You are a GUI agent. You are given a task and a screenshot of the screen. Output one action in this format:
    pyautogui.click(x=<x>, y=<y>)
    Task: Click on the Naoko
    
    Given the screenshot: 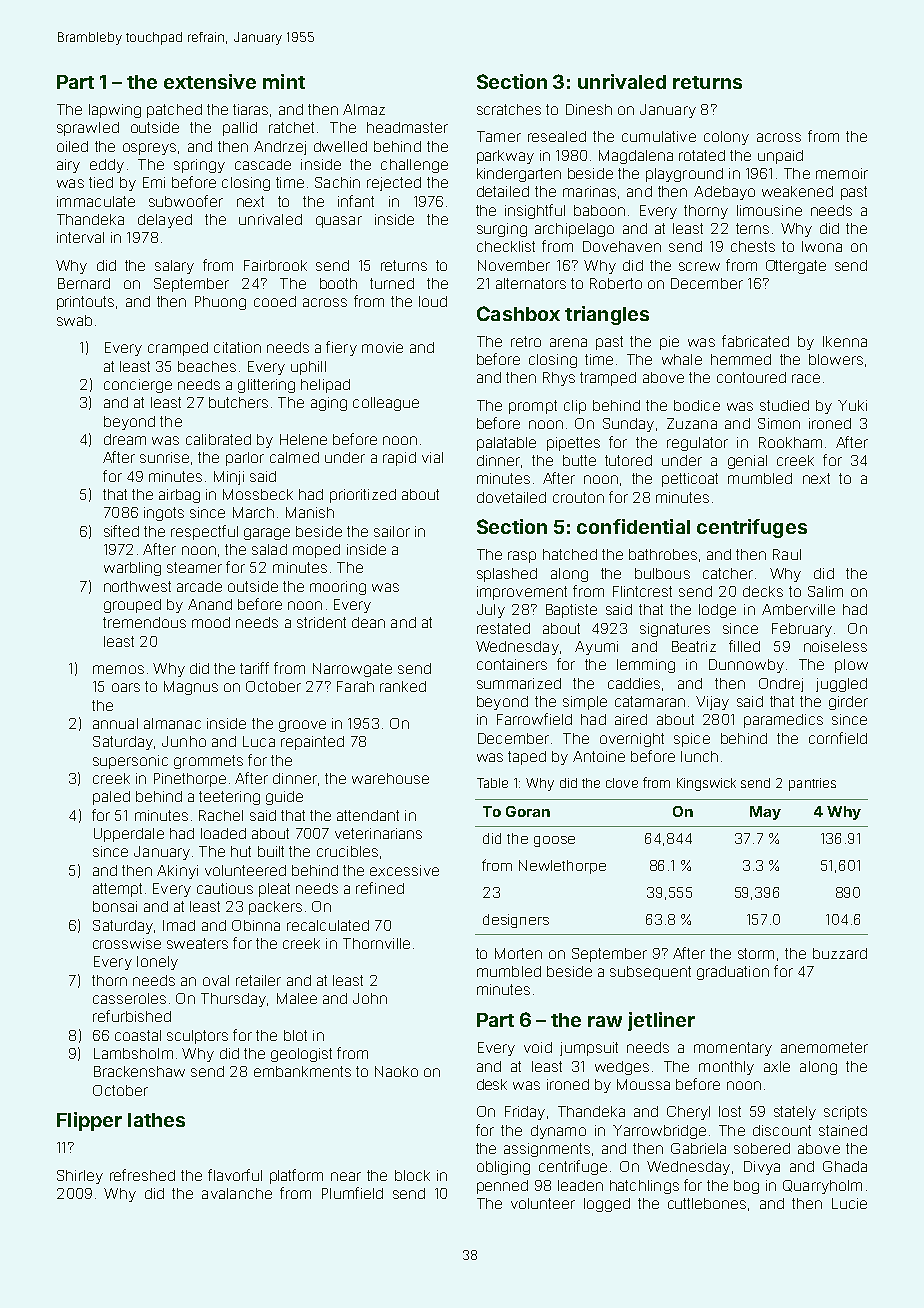 What is the action you would take?
    pyautogui.click(x=396, y=1071)
